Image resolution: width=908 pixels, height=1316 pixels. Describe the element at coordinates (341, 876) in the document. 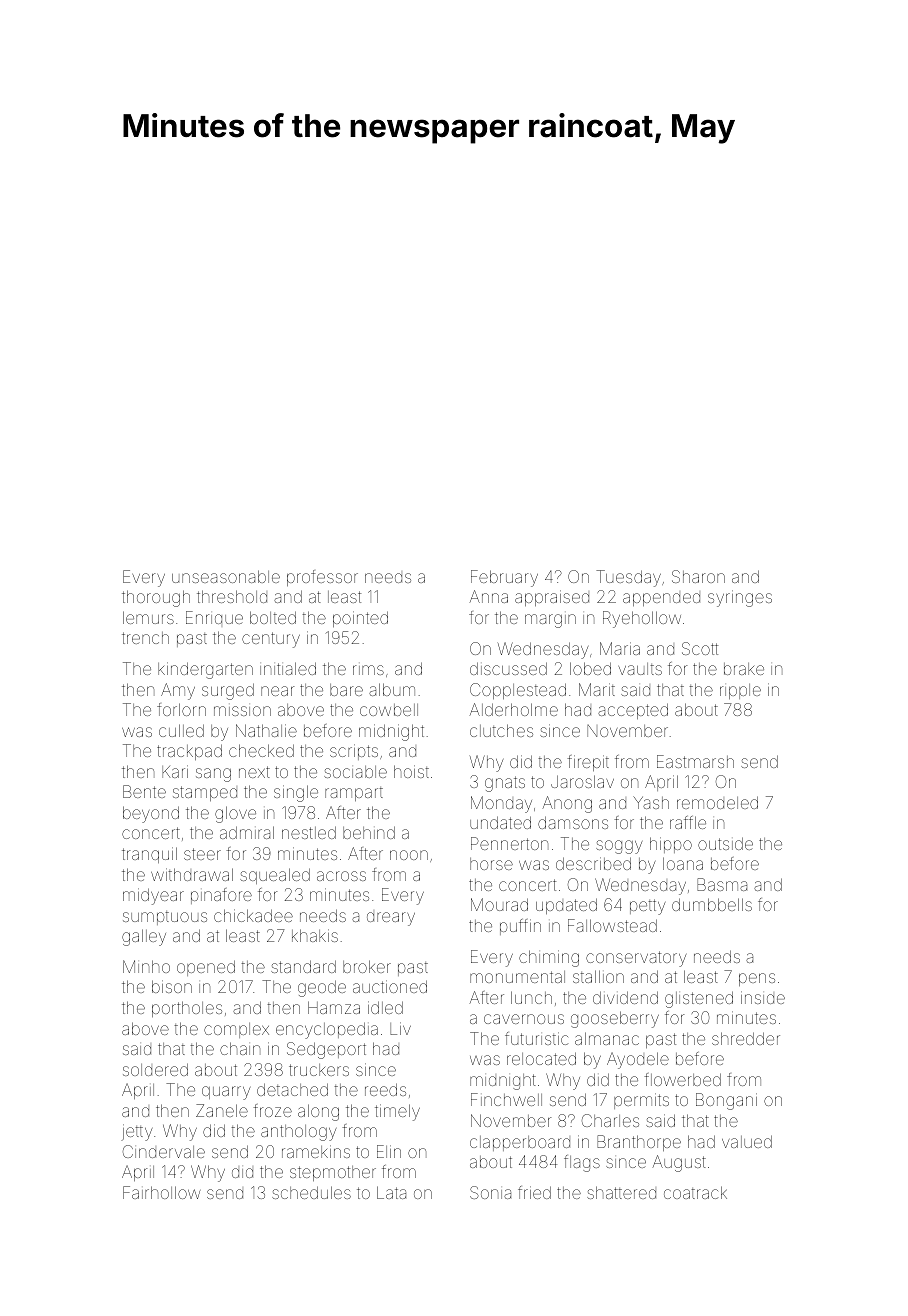

I see `across` at that location.
